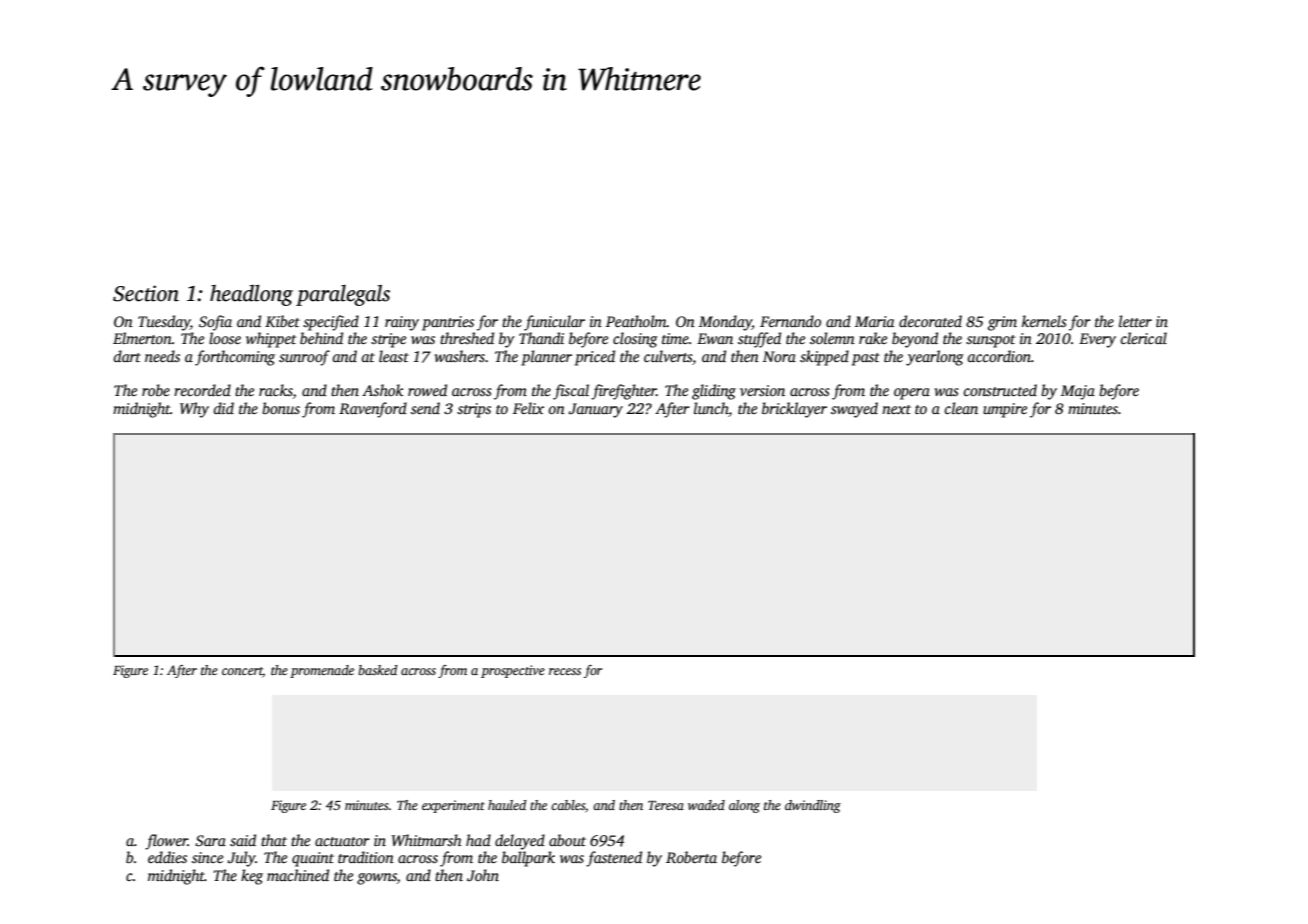 Image resolution: width=1308 pixels, height=924 pixels. Describe the element at coordinates (513, 671) in the document. I see `prospective` at that location.
